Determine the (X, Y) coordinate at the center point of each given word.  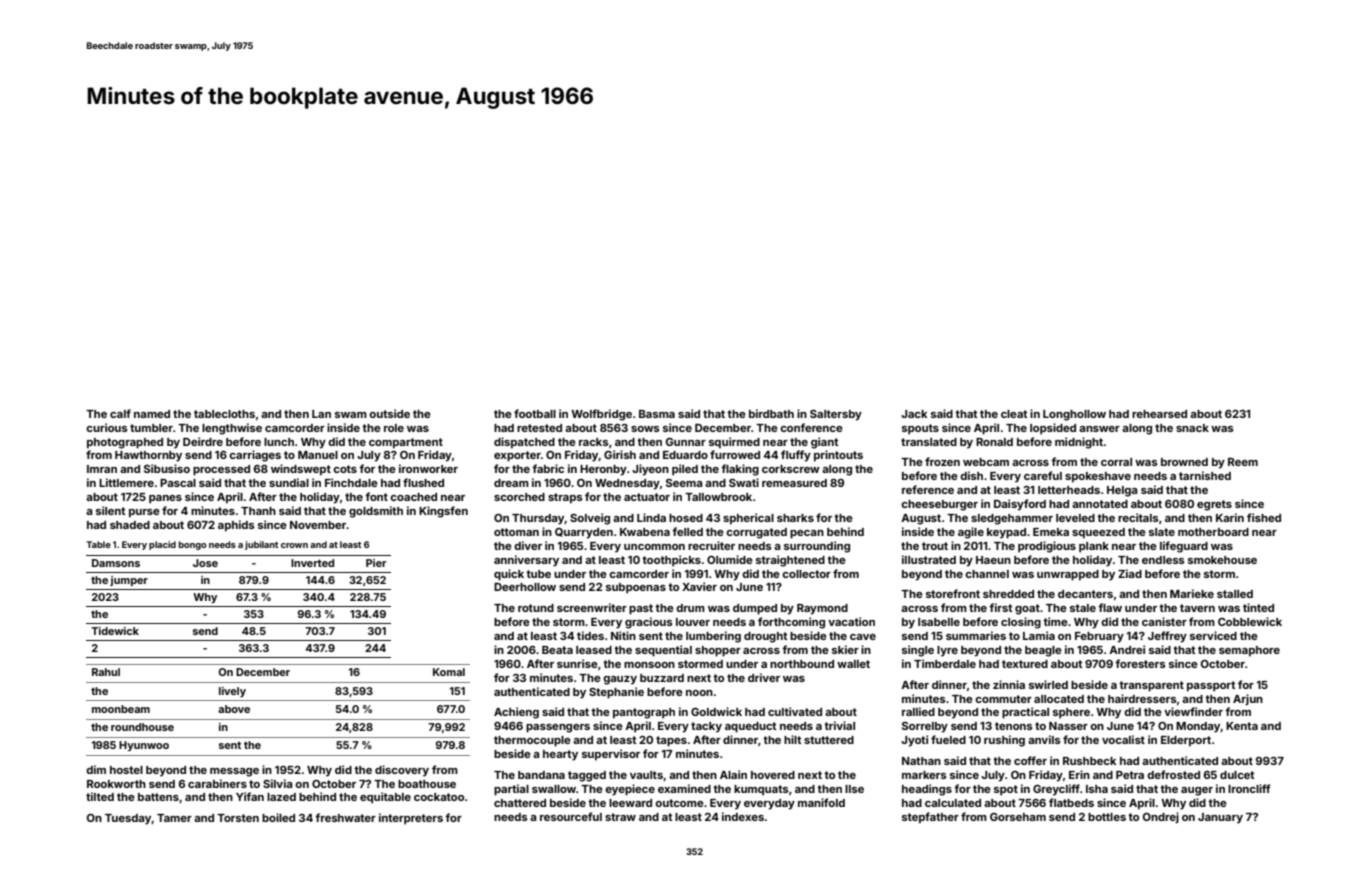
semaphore (1249, 651)
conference (811, 427)
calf (120, 413)
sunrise (577, 663)
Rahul (106, 672)
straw (620, 817)
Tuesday (128, 819)
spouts (920, 429)
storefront (953, 593)
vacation (851, 621)
